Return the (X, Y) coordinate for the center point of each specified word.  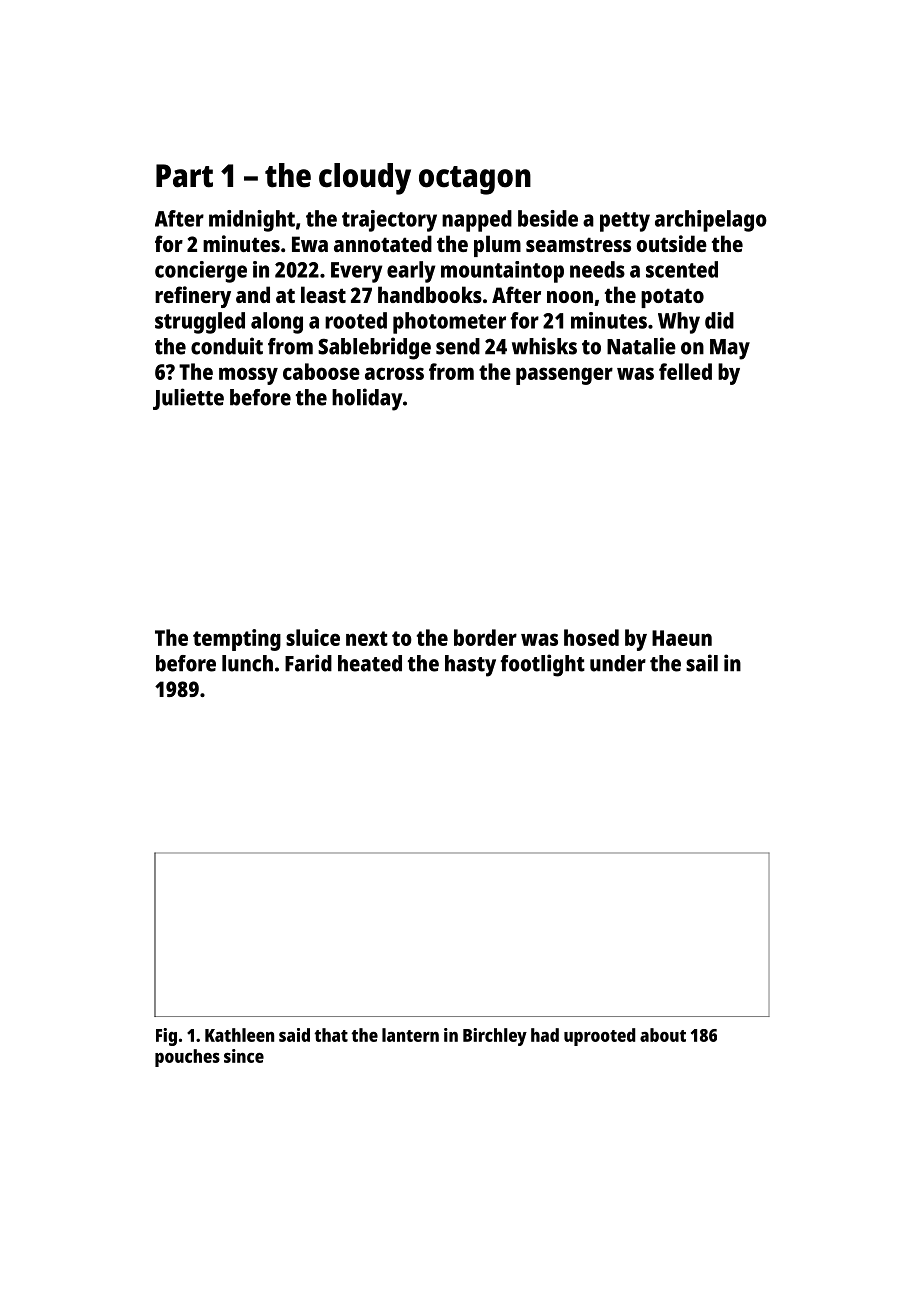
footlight (542, 665)
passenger (564, 376)
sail (702, 663)
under (618, 663)
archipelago (711, 221)
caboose (321, 371)
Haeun (682, 638)
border (485, 637)
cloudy (365, 179)
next (367, 638)
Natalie (641, 346)
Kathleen (239, 1035)
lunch (247, 663)
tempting (237, 640)
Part (184, 176)
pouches (187, 1058)
